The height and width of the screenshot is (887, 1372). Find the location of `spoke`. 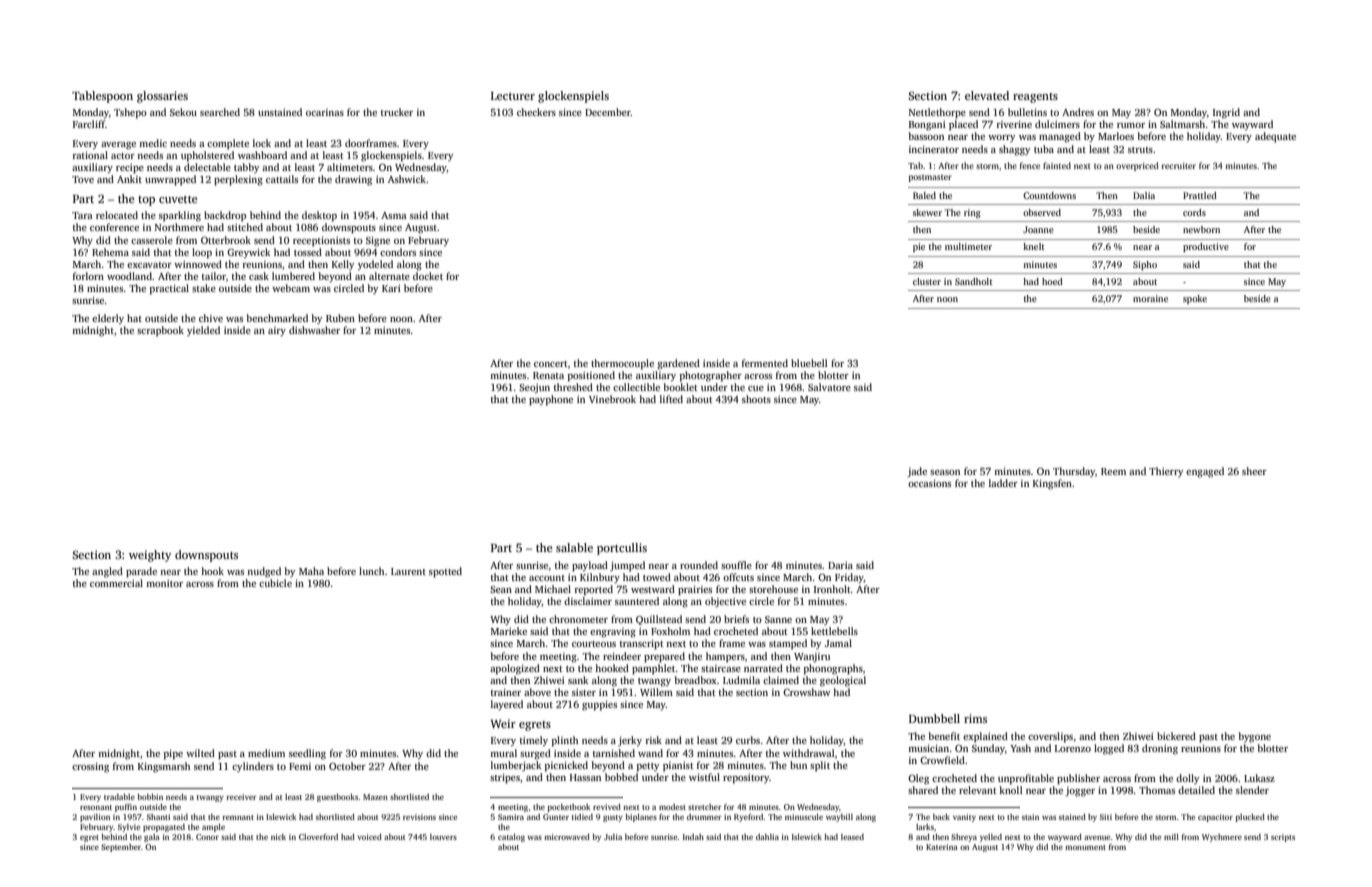

spoke is located at coordinates (1195, 299).
